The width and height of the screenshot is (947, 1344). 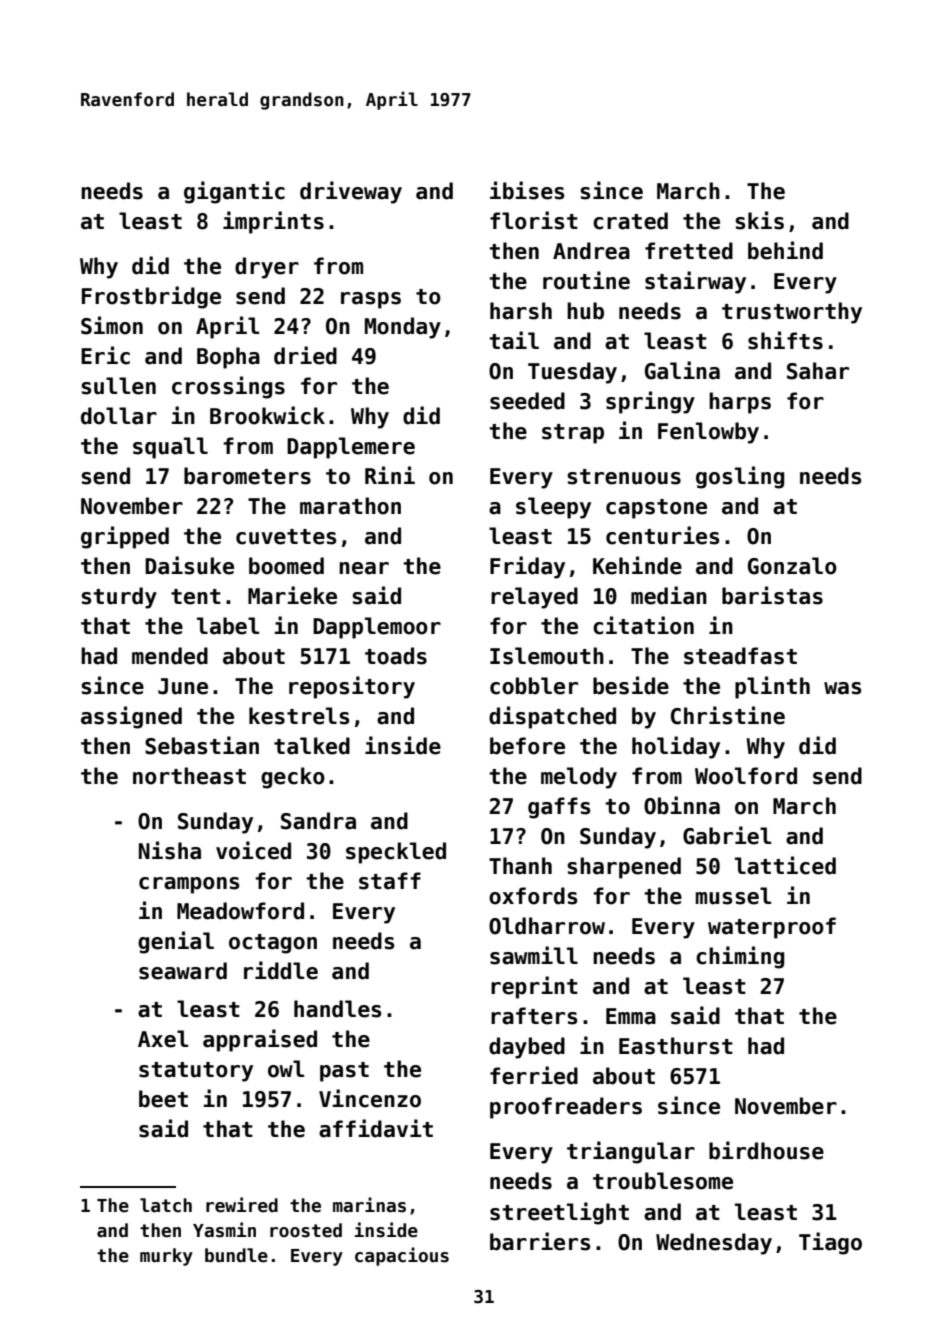 I want to click on dollar, so click(x=119, y=416).
